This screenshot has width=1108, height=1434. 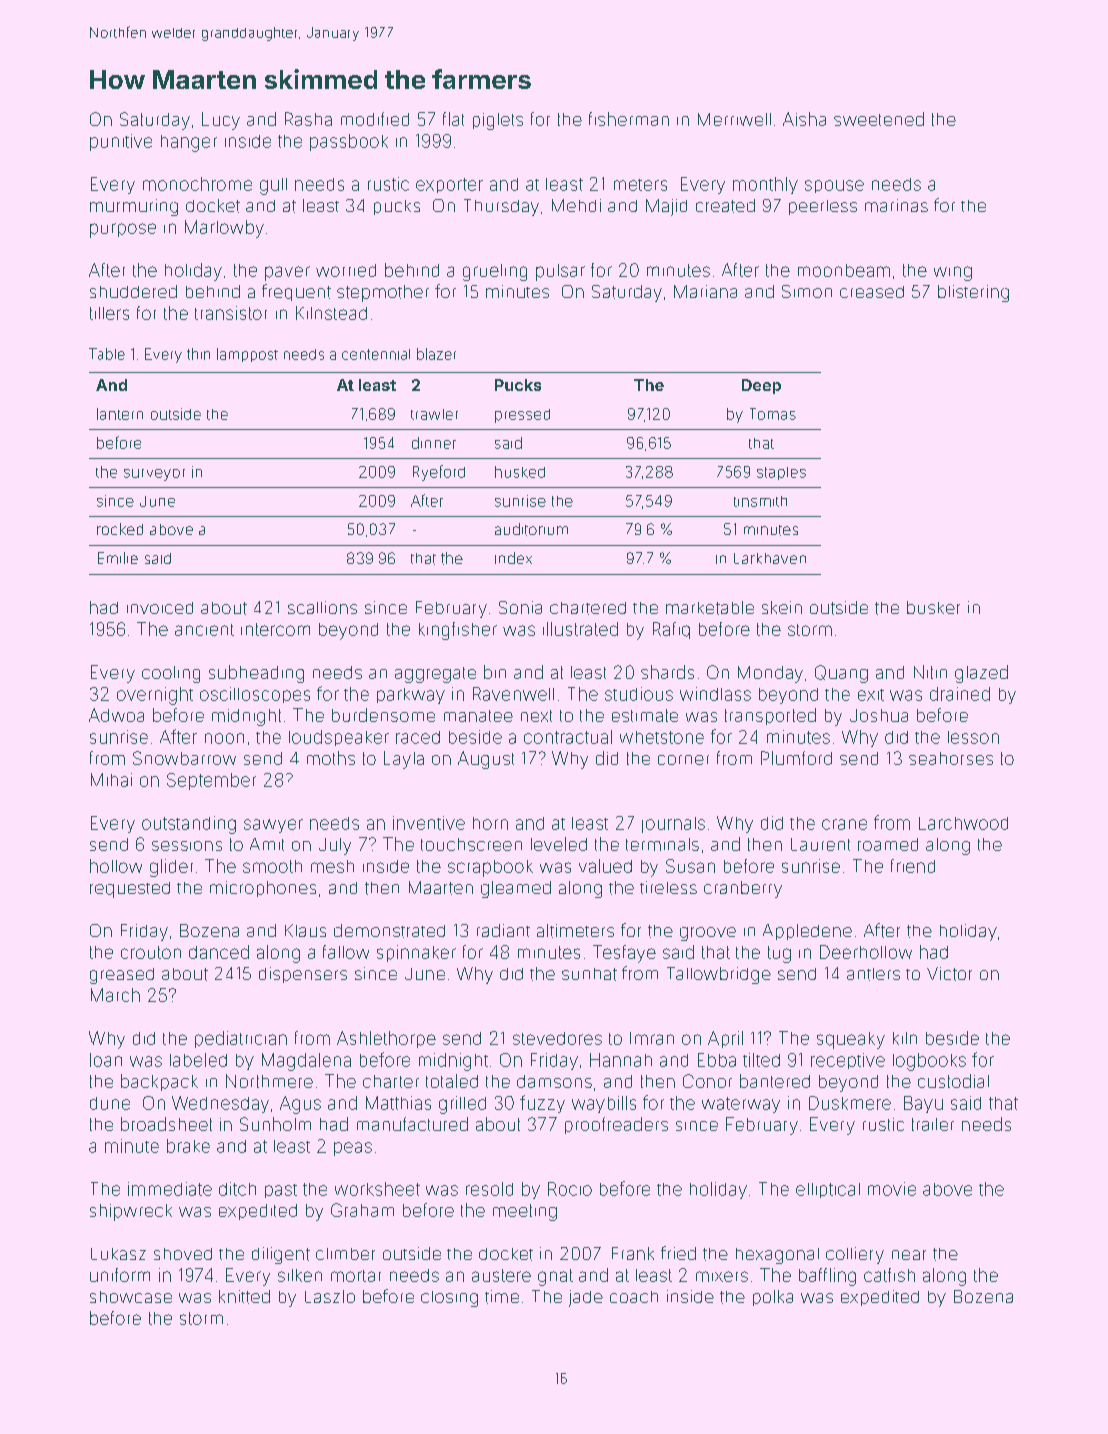 What do you see at coordinates (331, 758) in the screenshot?
I see `moths` at bounding box center [331, 758].
